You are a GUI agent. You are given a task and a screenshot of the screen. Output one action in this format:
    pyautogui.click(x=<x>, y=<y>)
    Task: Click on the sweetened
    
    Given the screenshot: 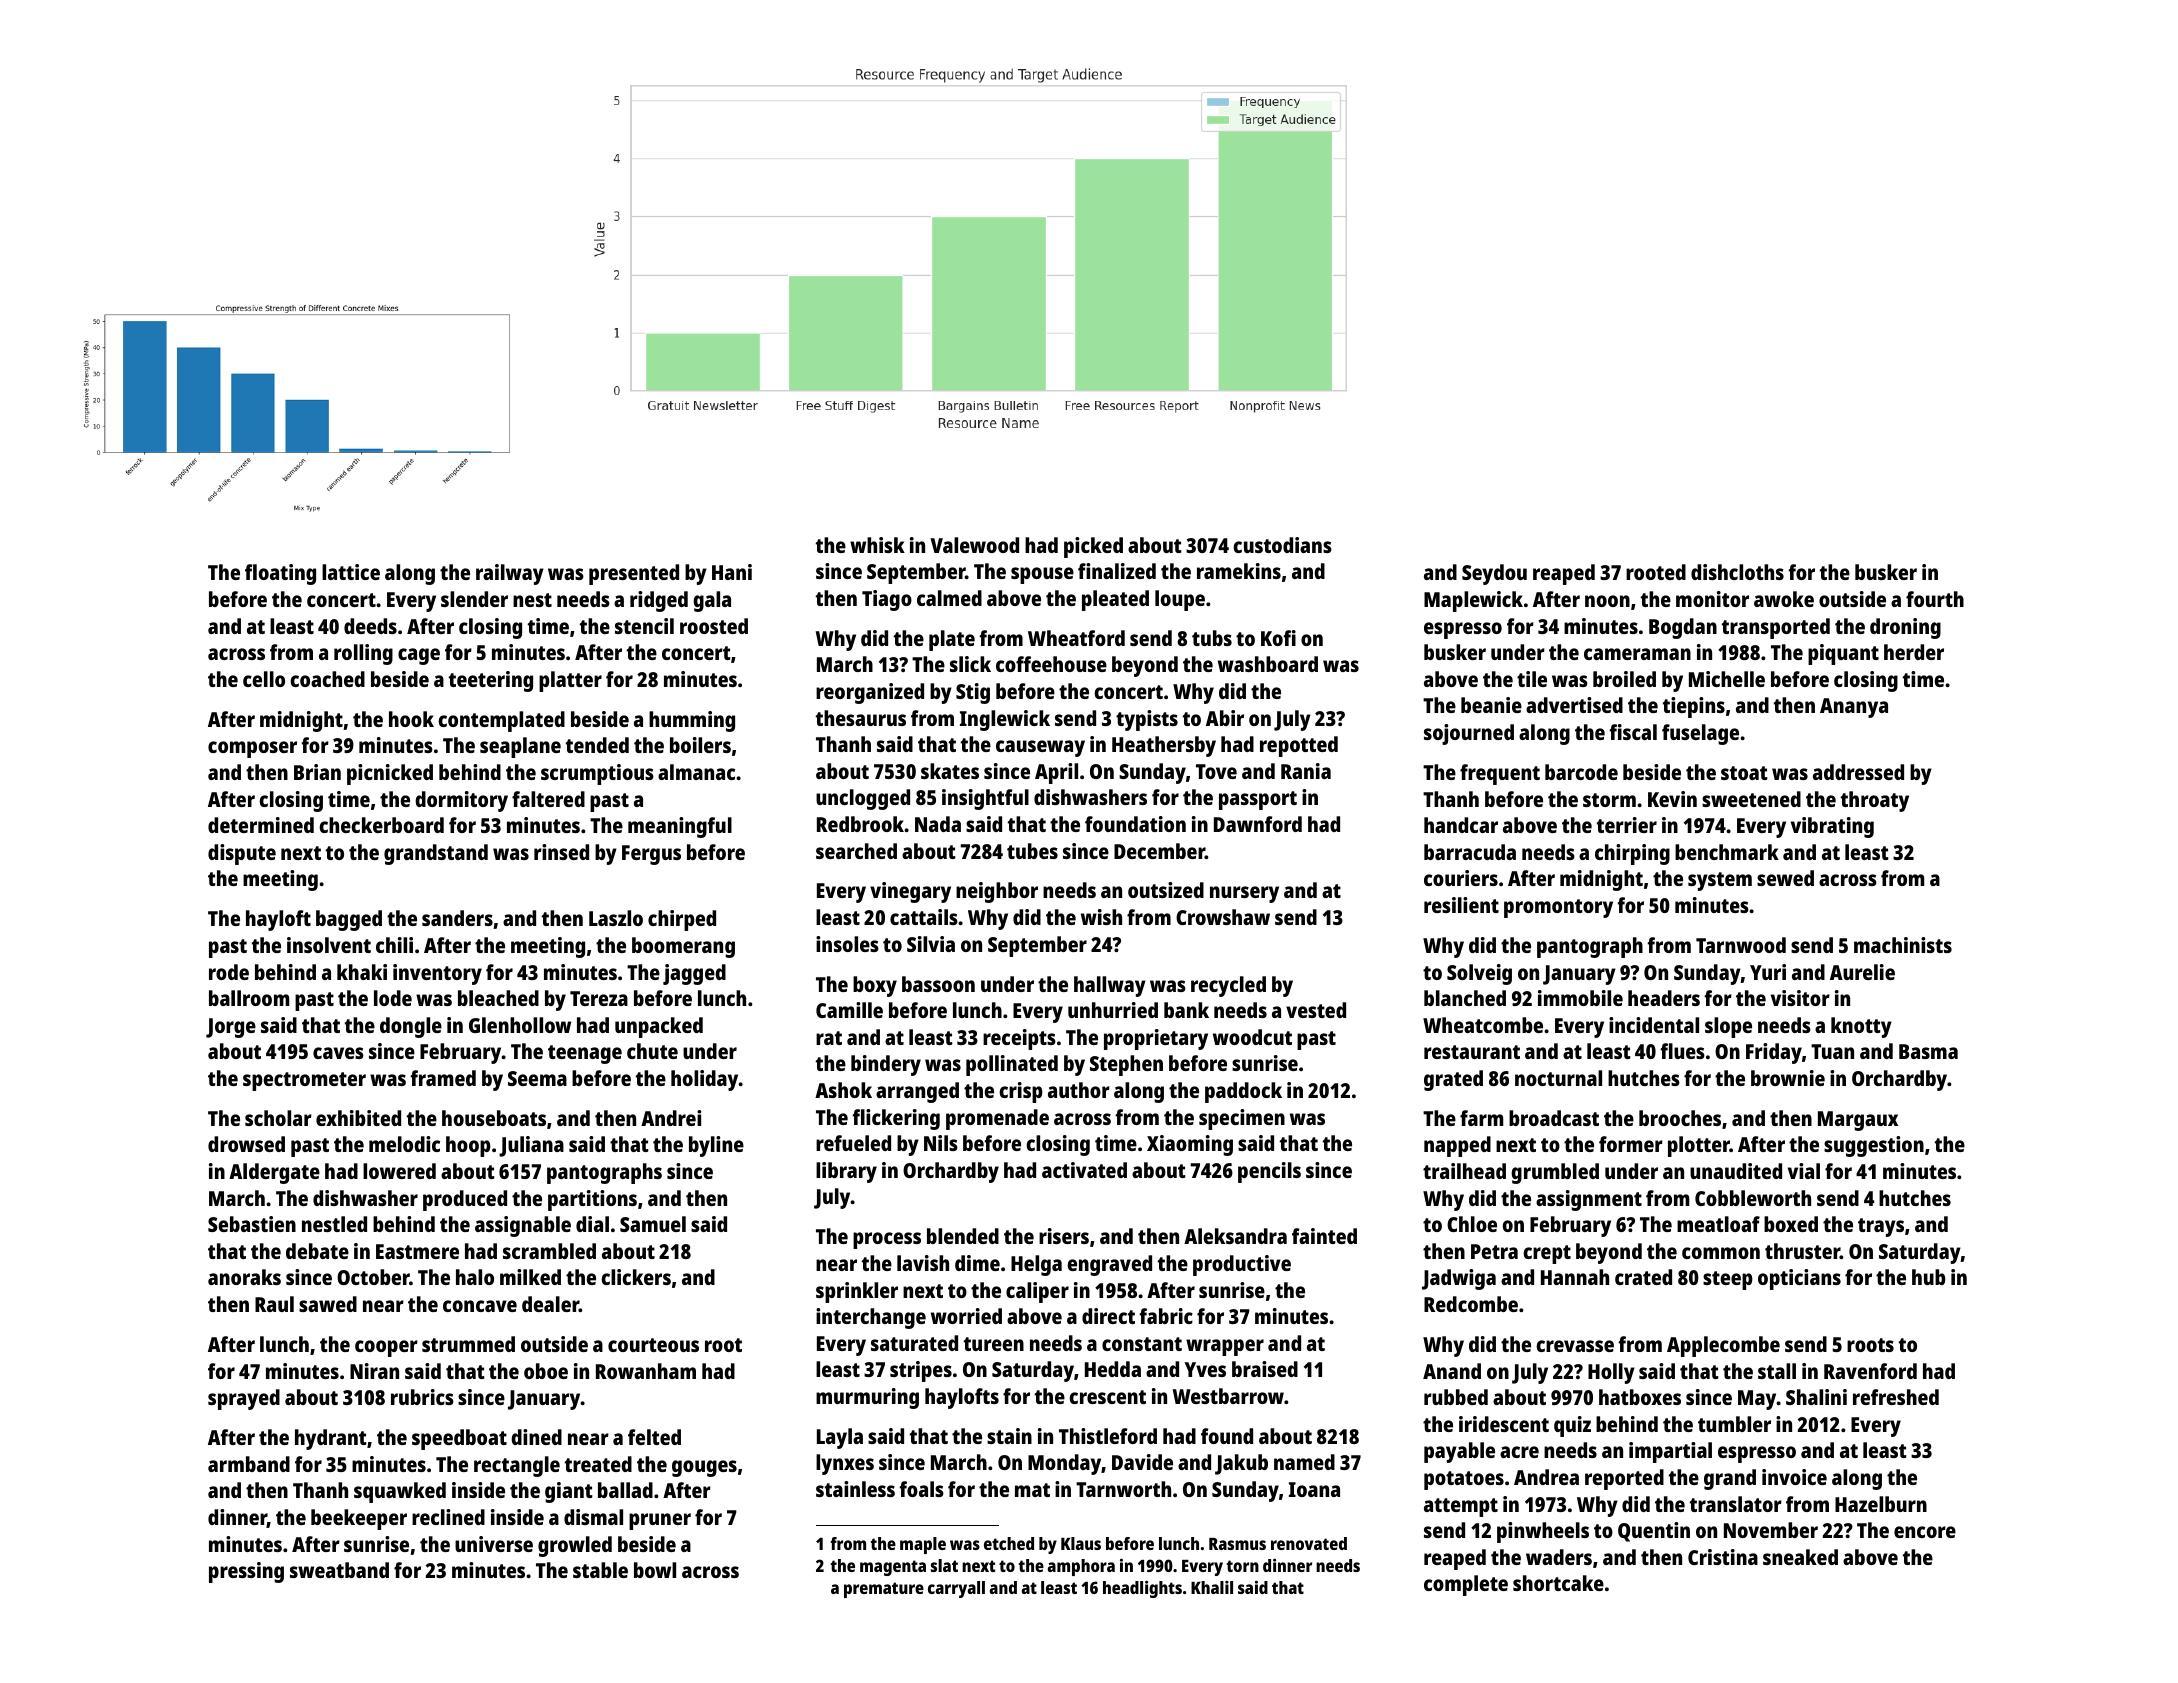 What is the action you would take?
    pyautogui.click(x=1751, y=799)
